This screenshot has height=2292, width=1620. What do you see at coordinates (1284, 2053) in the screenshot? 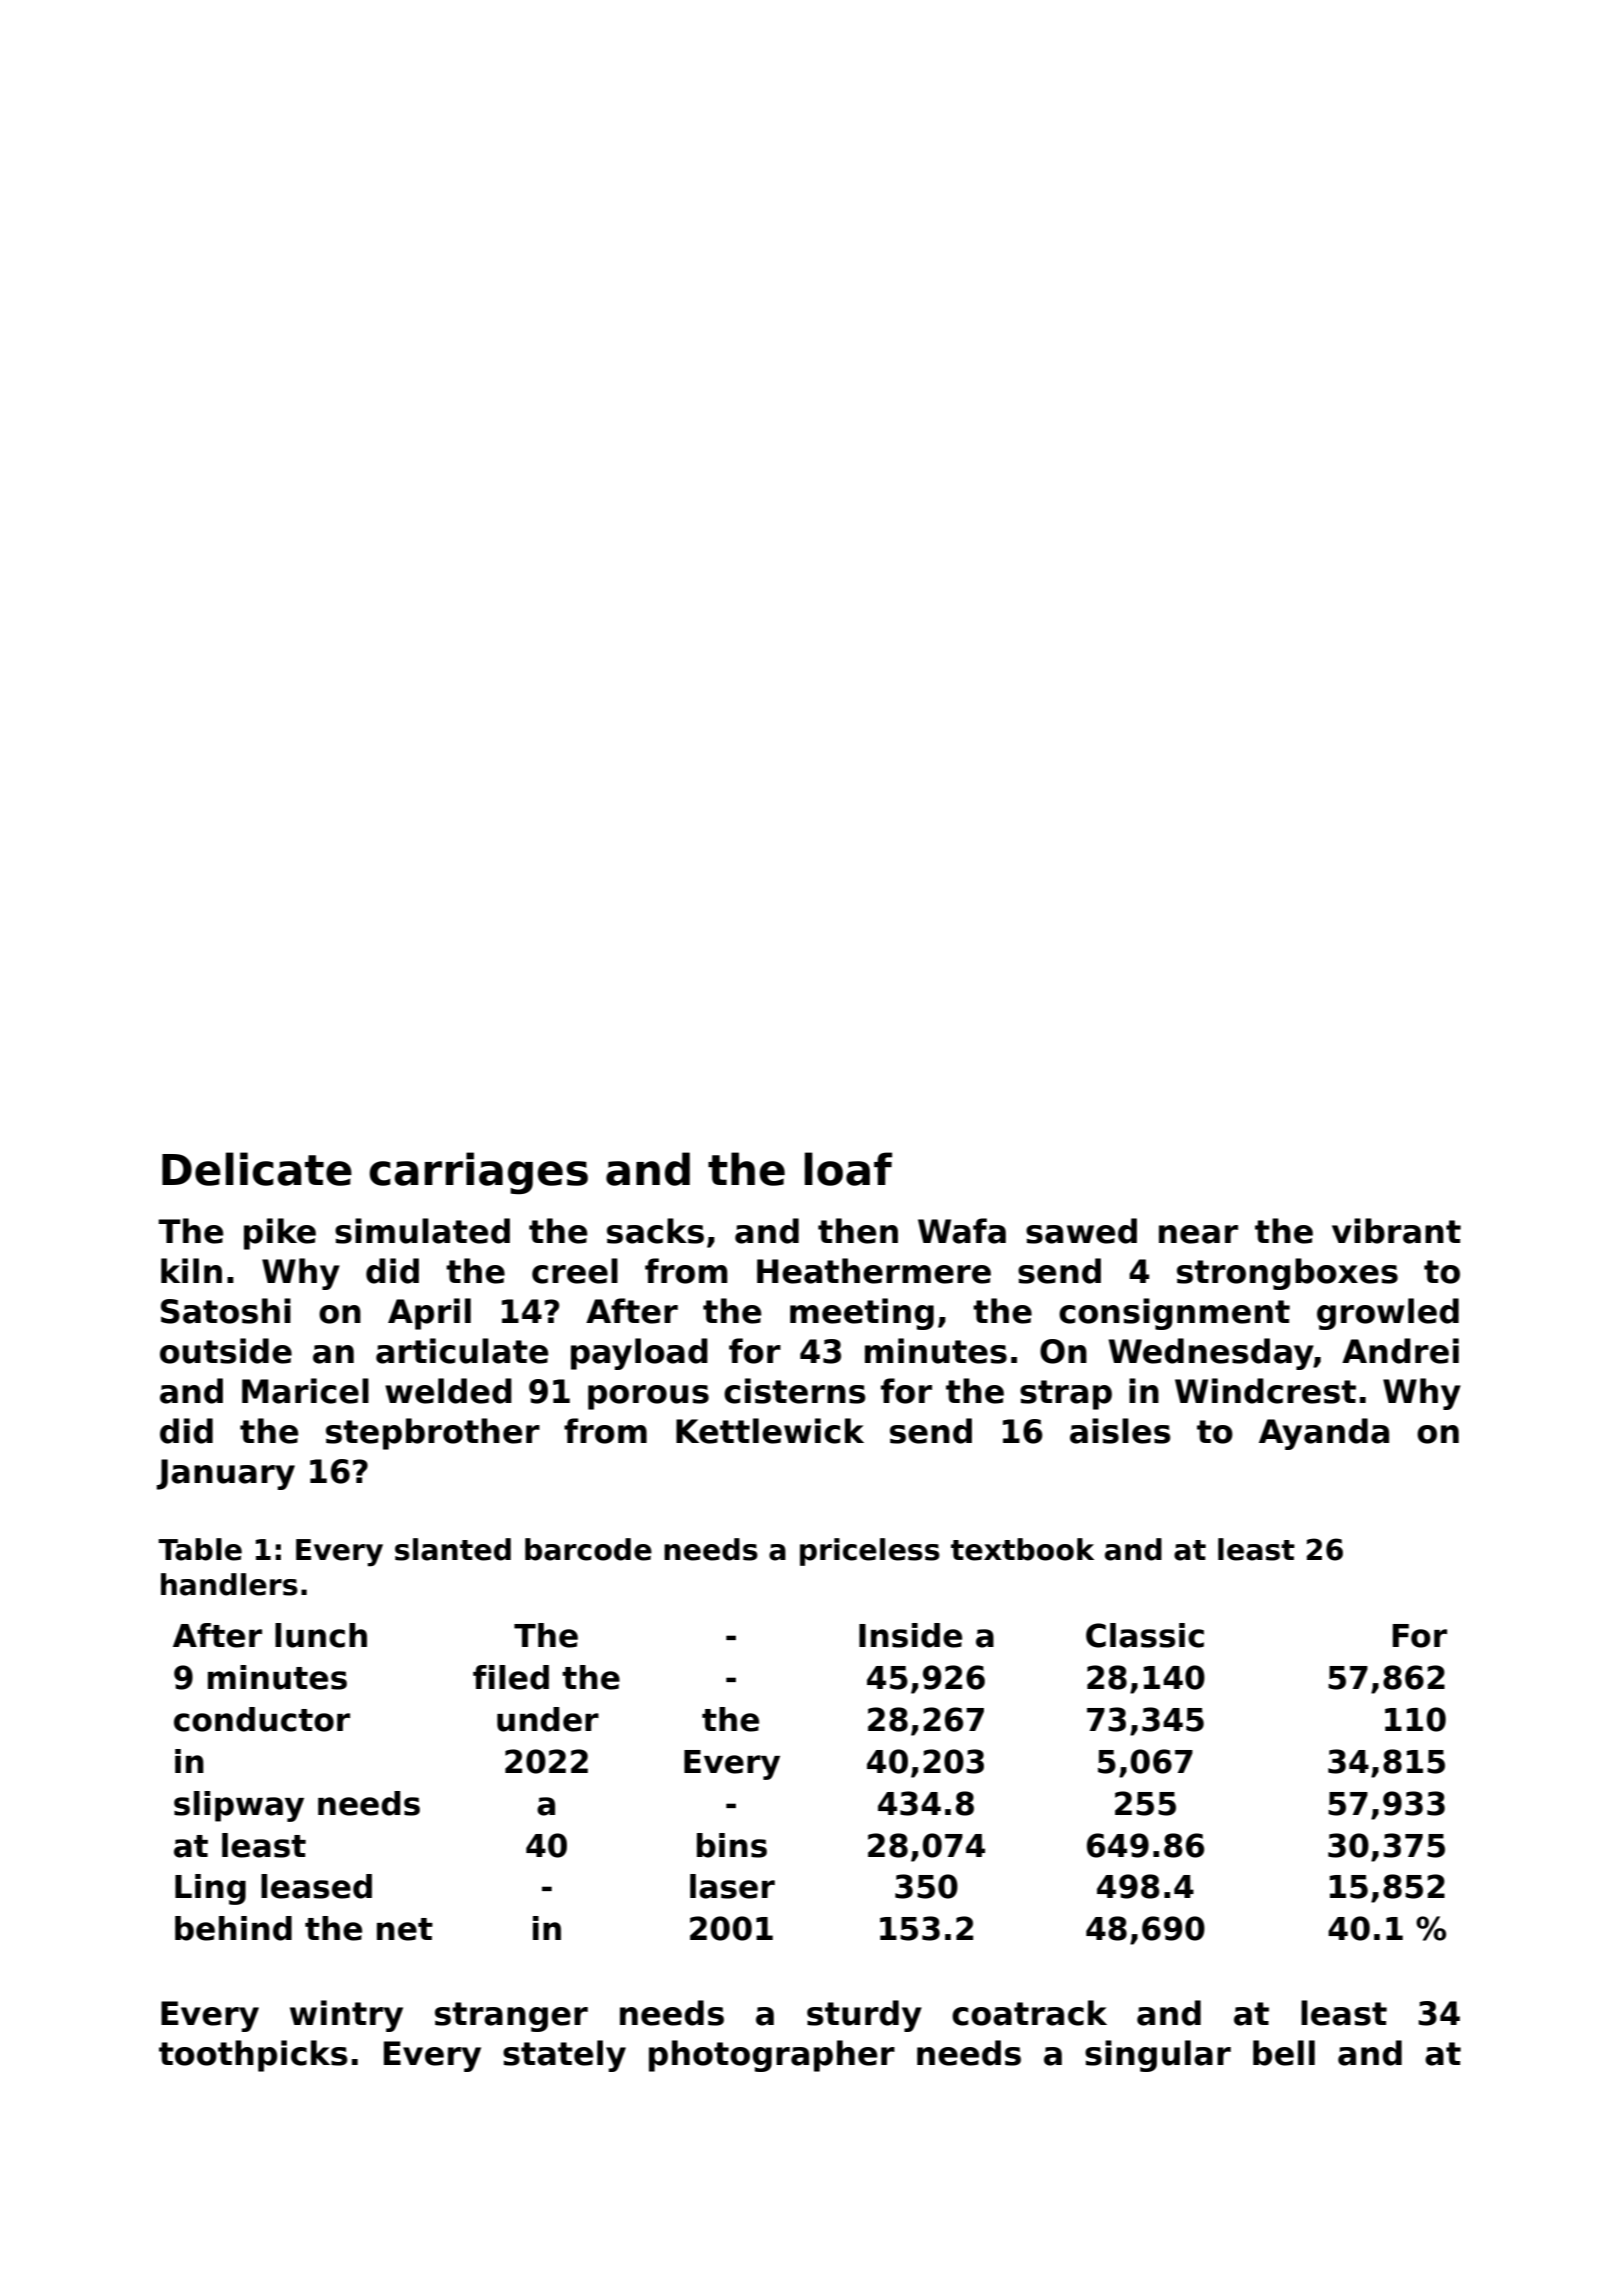
I see `bell` at bounding box center [1284, 2053].
